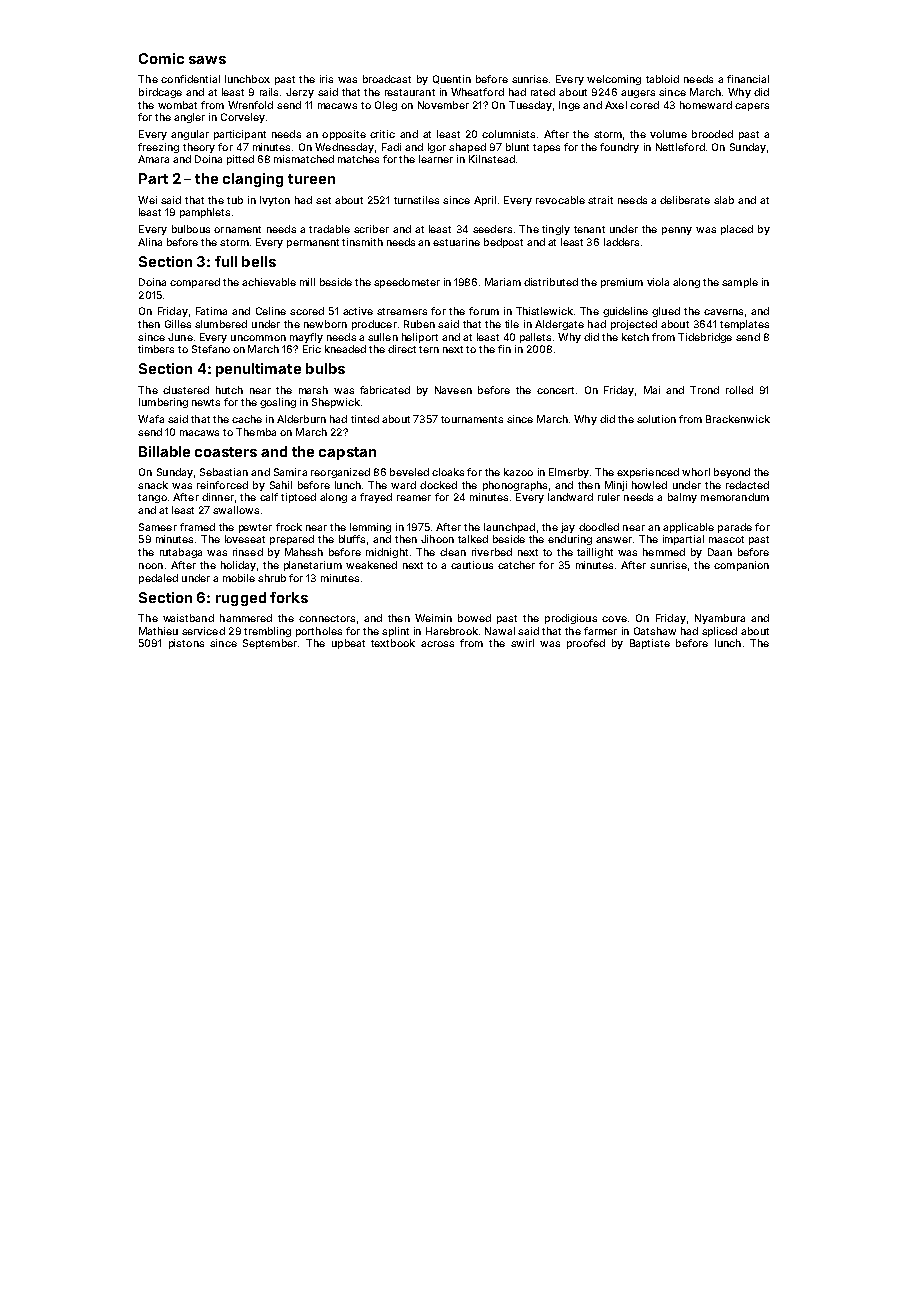 Image resolution: width=908 pixels, height=1316 pixels. What do you see at coordinates (492, 229) in the image?
I see `seeders` at bounding box center [492, 229].
